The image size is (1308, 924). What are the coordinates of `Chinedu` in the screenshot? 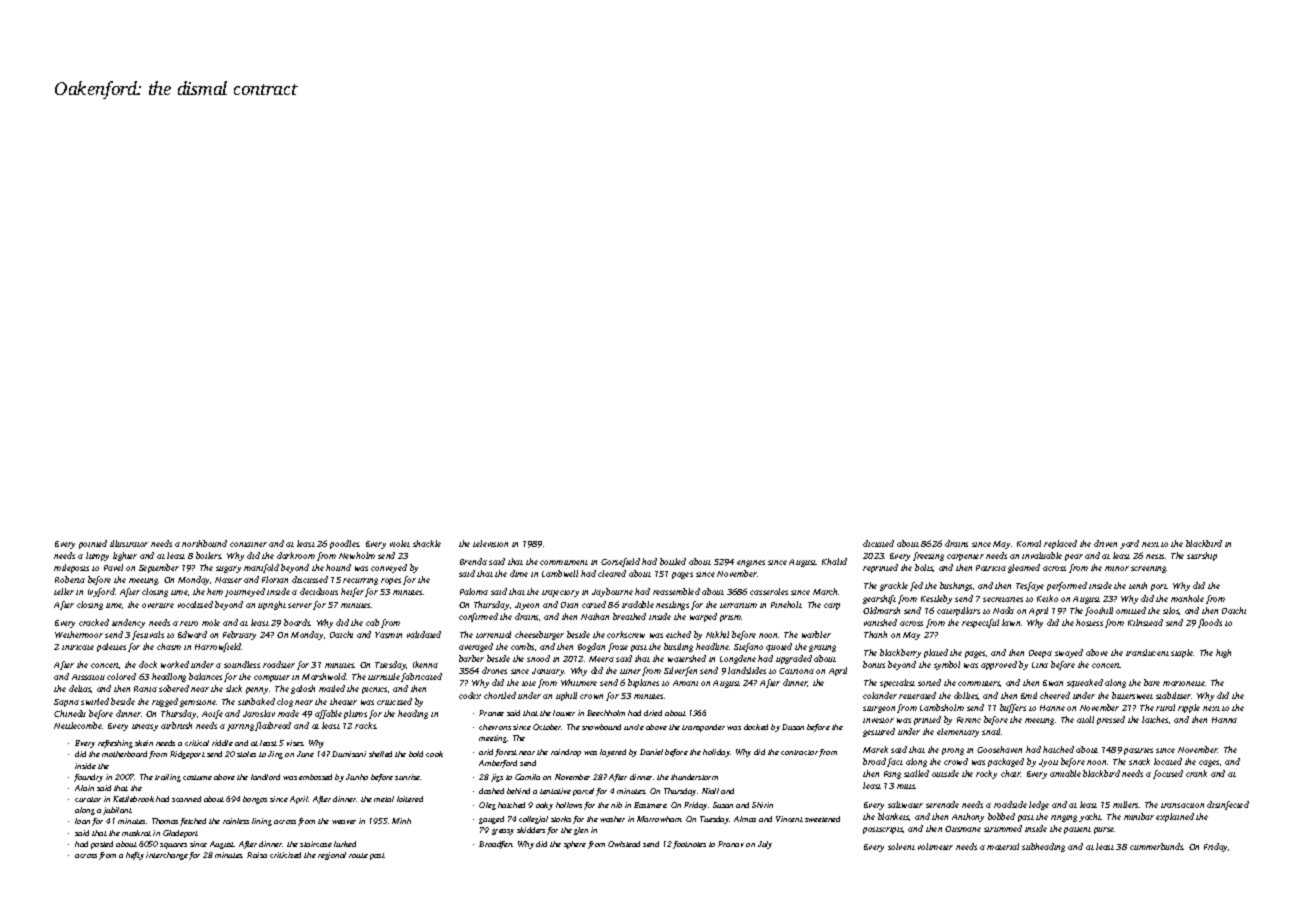 It's located at (70, 713).
